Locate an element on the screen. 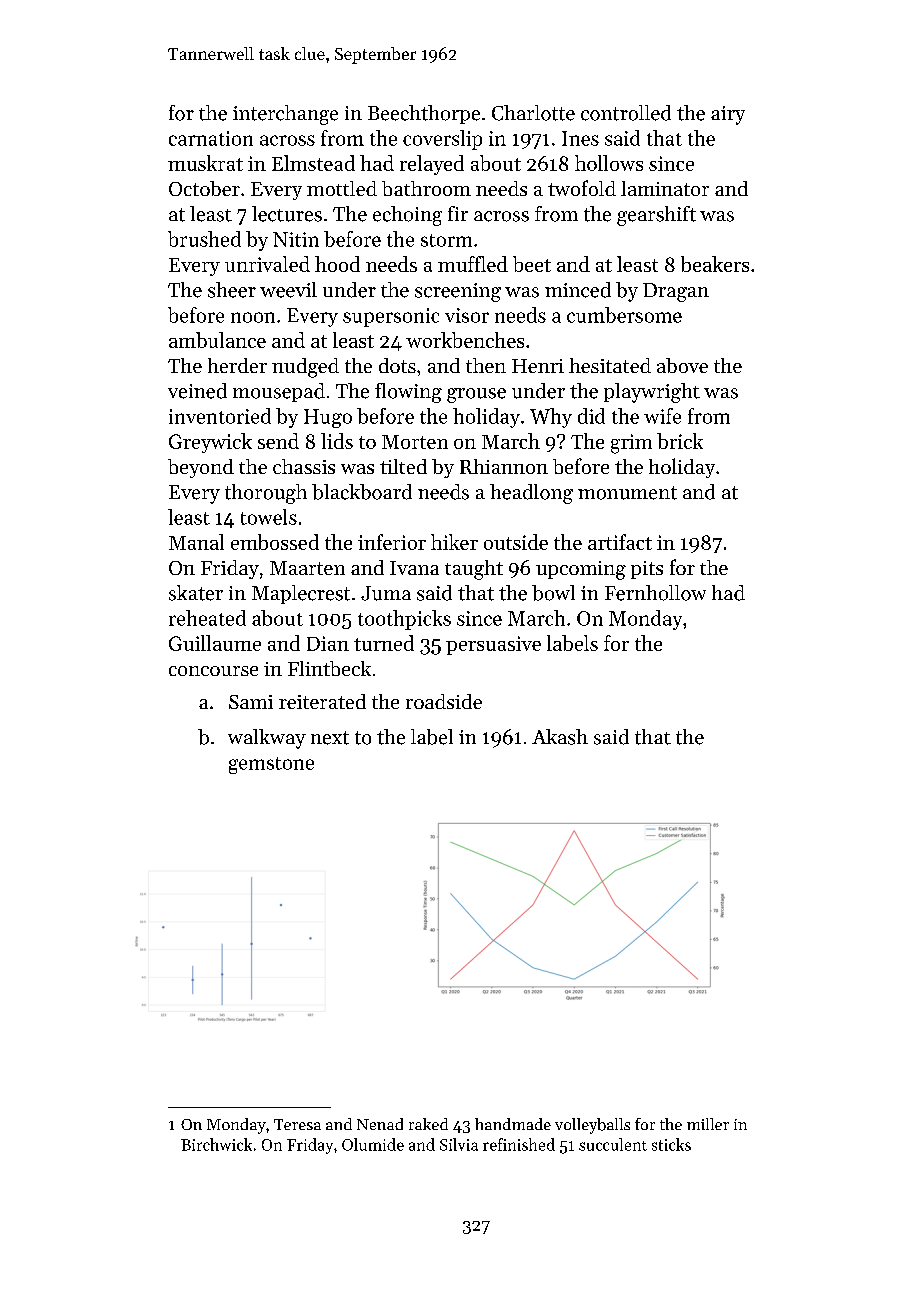 The width and height of the screenshot is (924, 1311). Birchwick is located at coordinates (216, 1144).
